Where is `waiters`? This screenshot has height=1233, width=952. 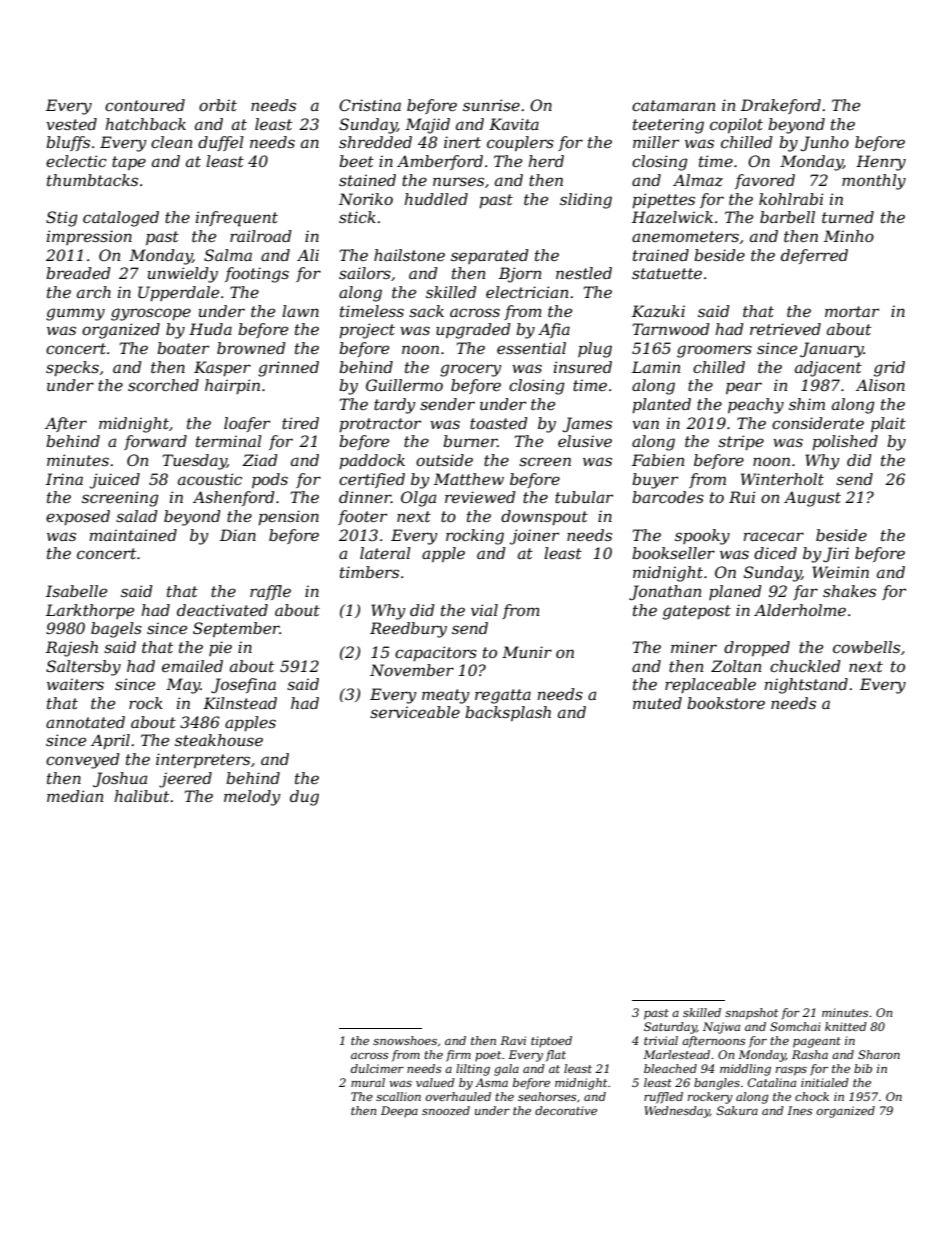
waiters is located at coordinates (75, 684).
